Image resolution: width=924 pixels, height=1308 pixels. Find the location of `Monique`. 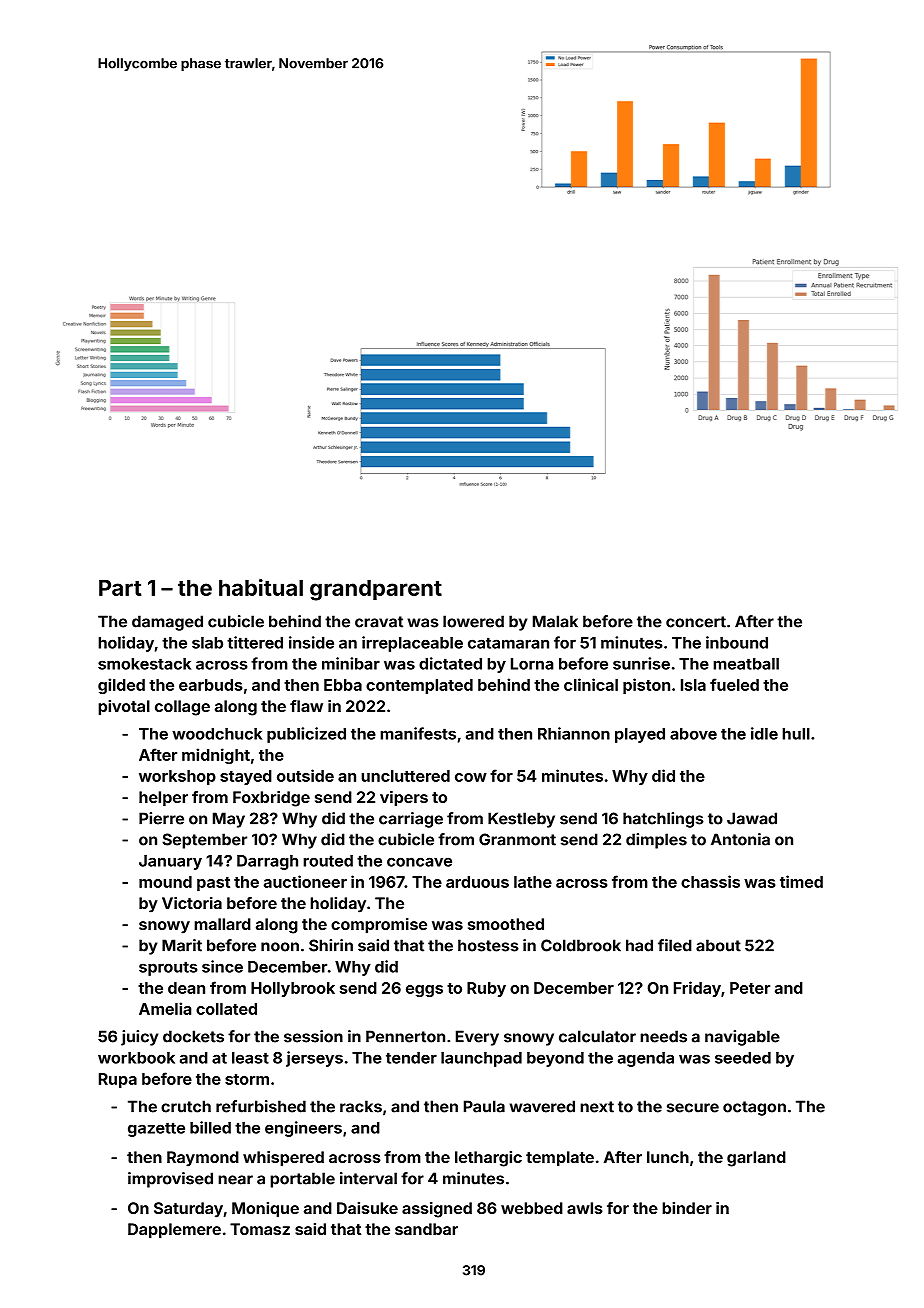

Monique is located at coordinates (265, 1210).
